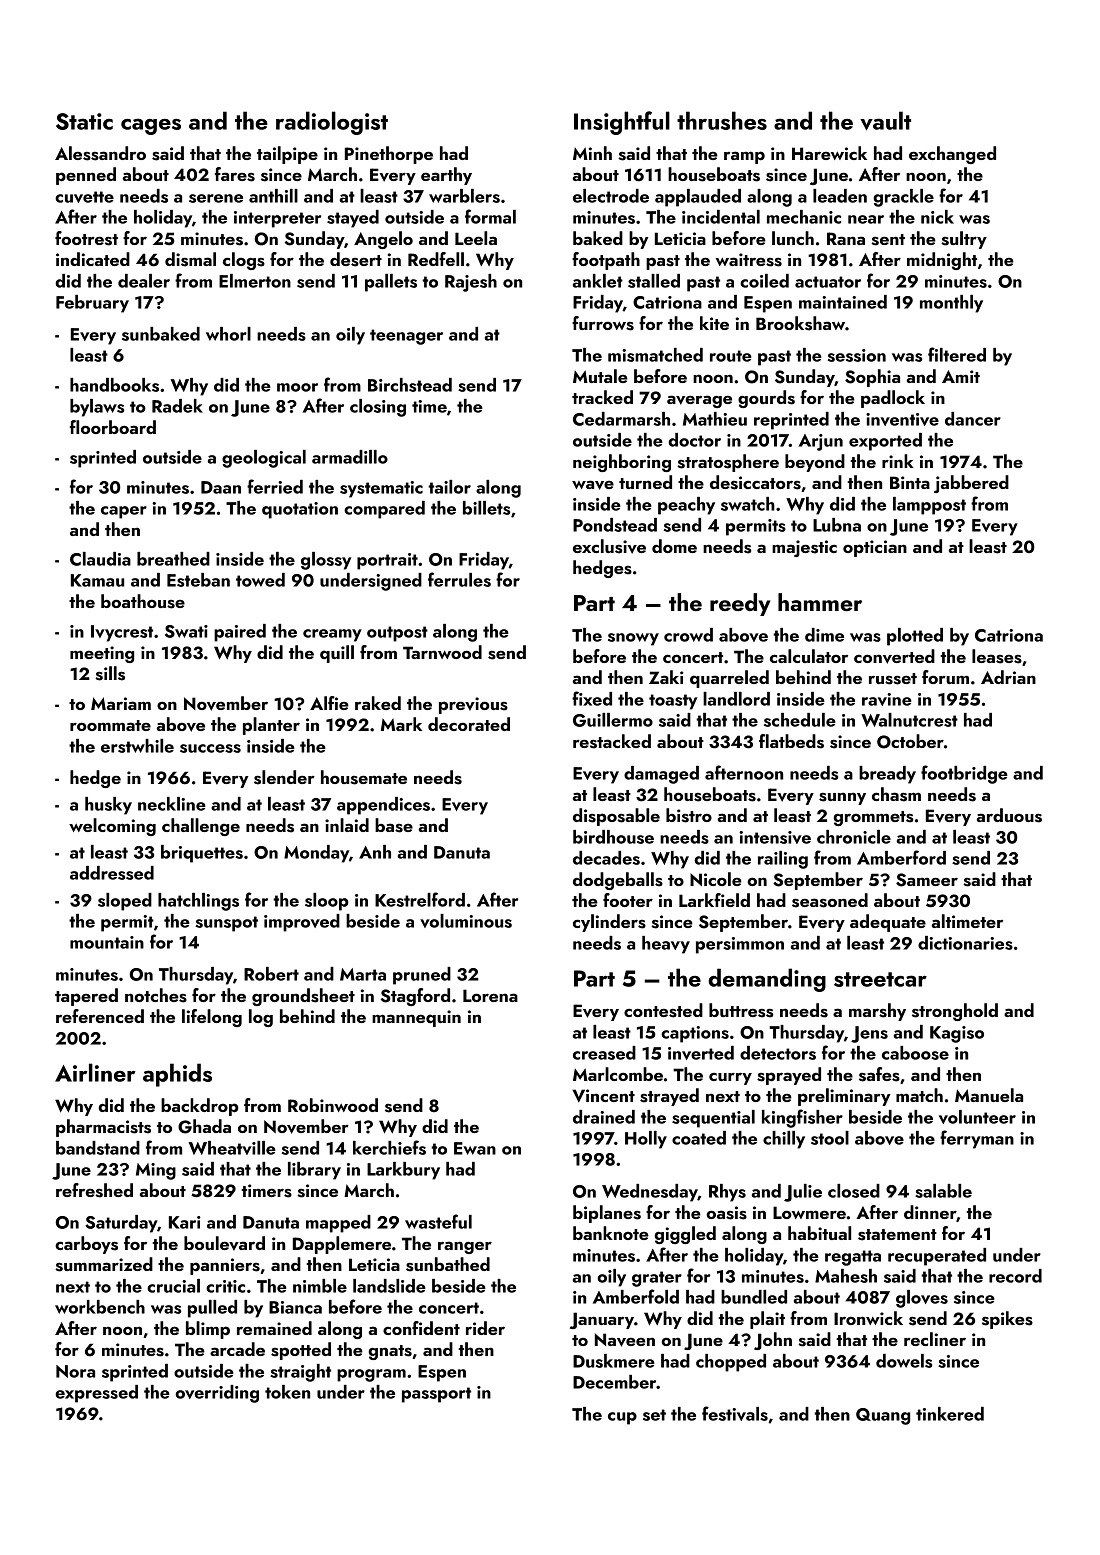 Image resolution: width=1100 pixels, height=1555 pixels. Describe the element at coordinates (937, 217) in the page. I see `nick` at that location.
